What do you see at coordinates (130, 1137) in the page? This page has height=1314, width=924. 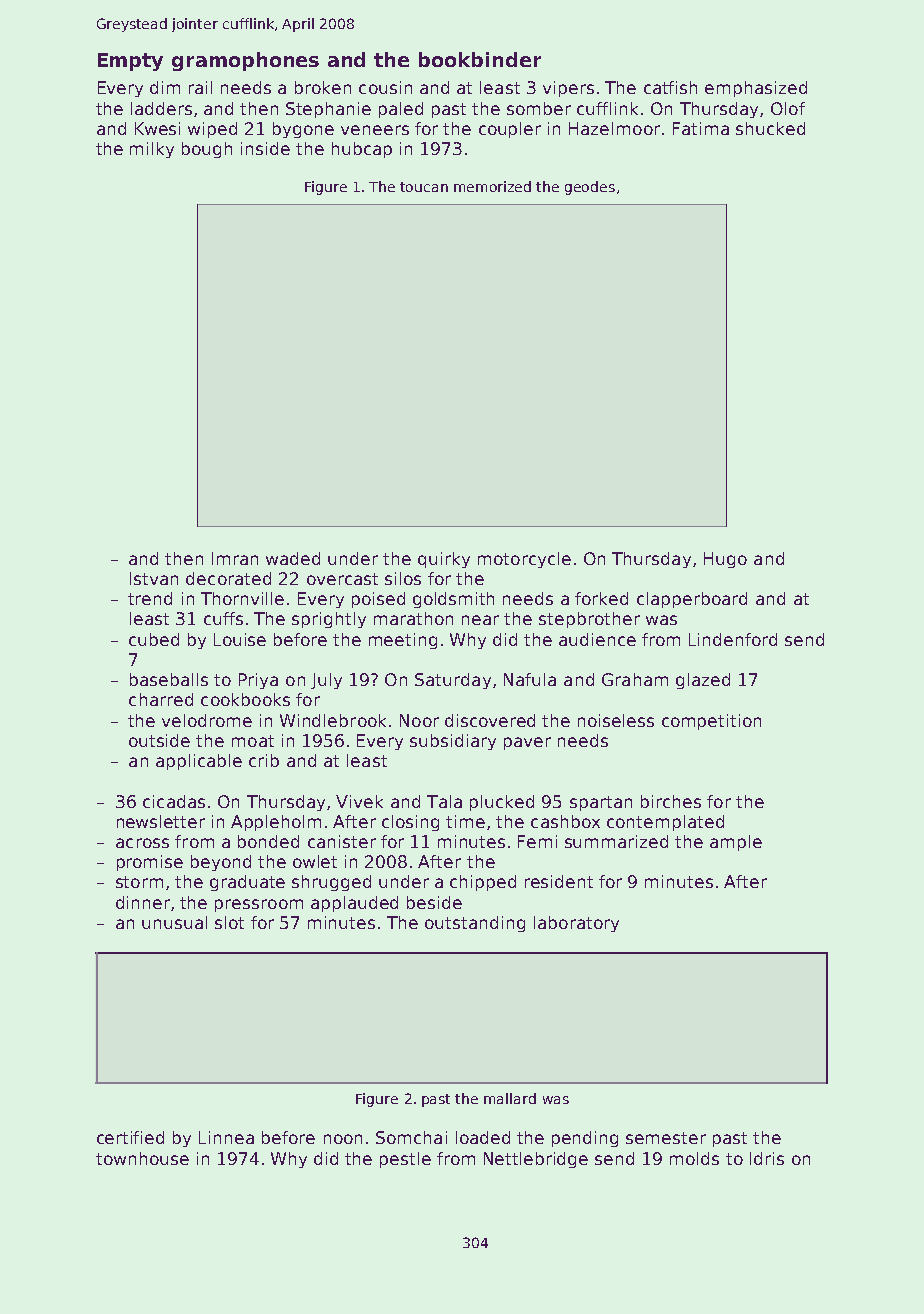 I see `certified` at bounding box center [130, 1137].
